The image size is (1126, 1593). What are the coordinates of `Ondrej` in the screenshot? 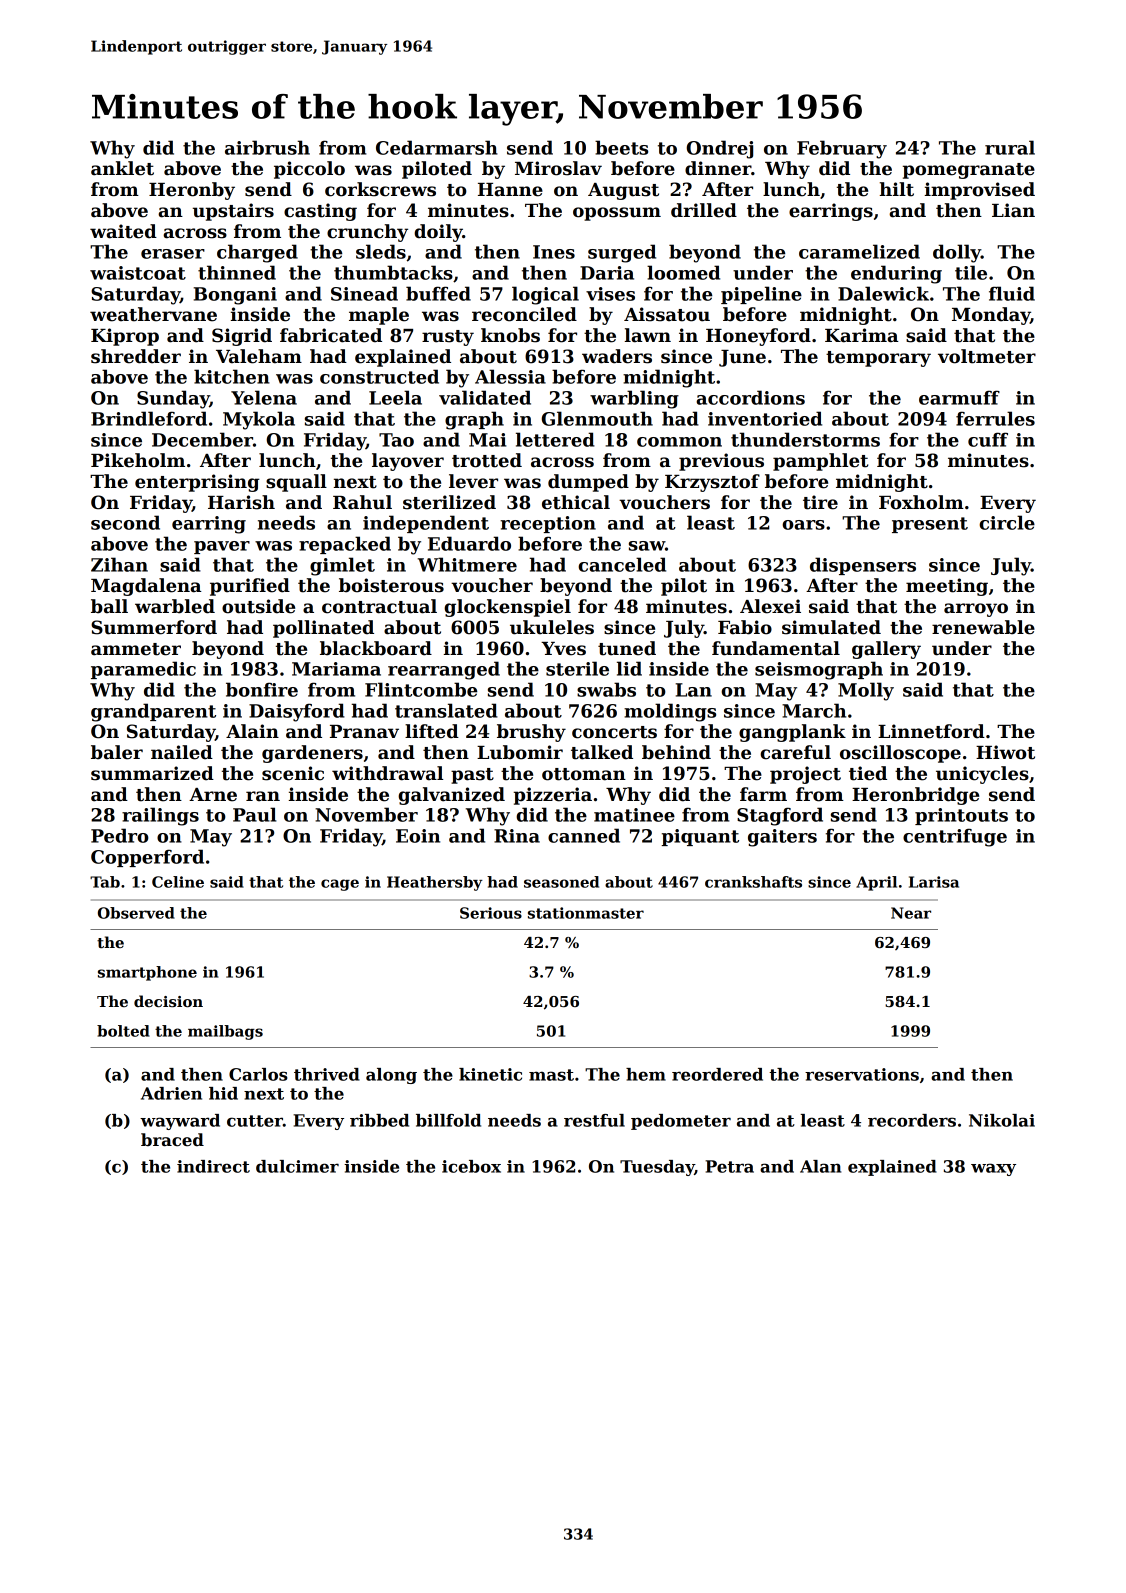 It's located at (720, 149).
